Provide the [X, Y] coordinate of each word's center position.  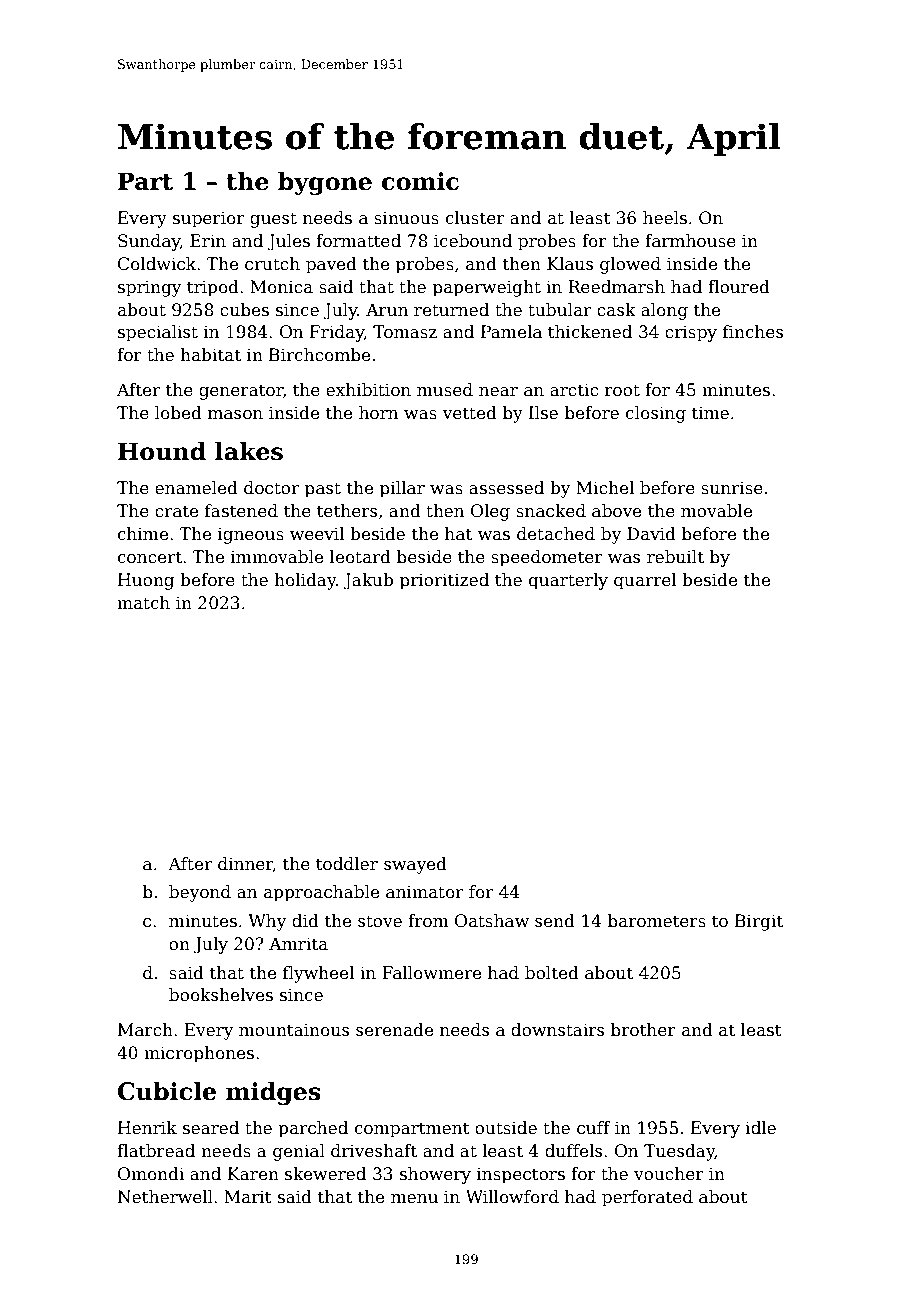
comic [420, 181]
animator [424, 892]
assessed [506, 488]
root [622, 390]
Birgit [759, 922]
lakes [249, 451]
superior [209, 219]
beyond [200, 893]
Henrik [147, 1128]
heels [665, 218]
